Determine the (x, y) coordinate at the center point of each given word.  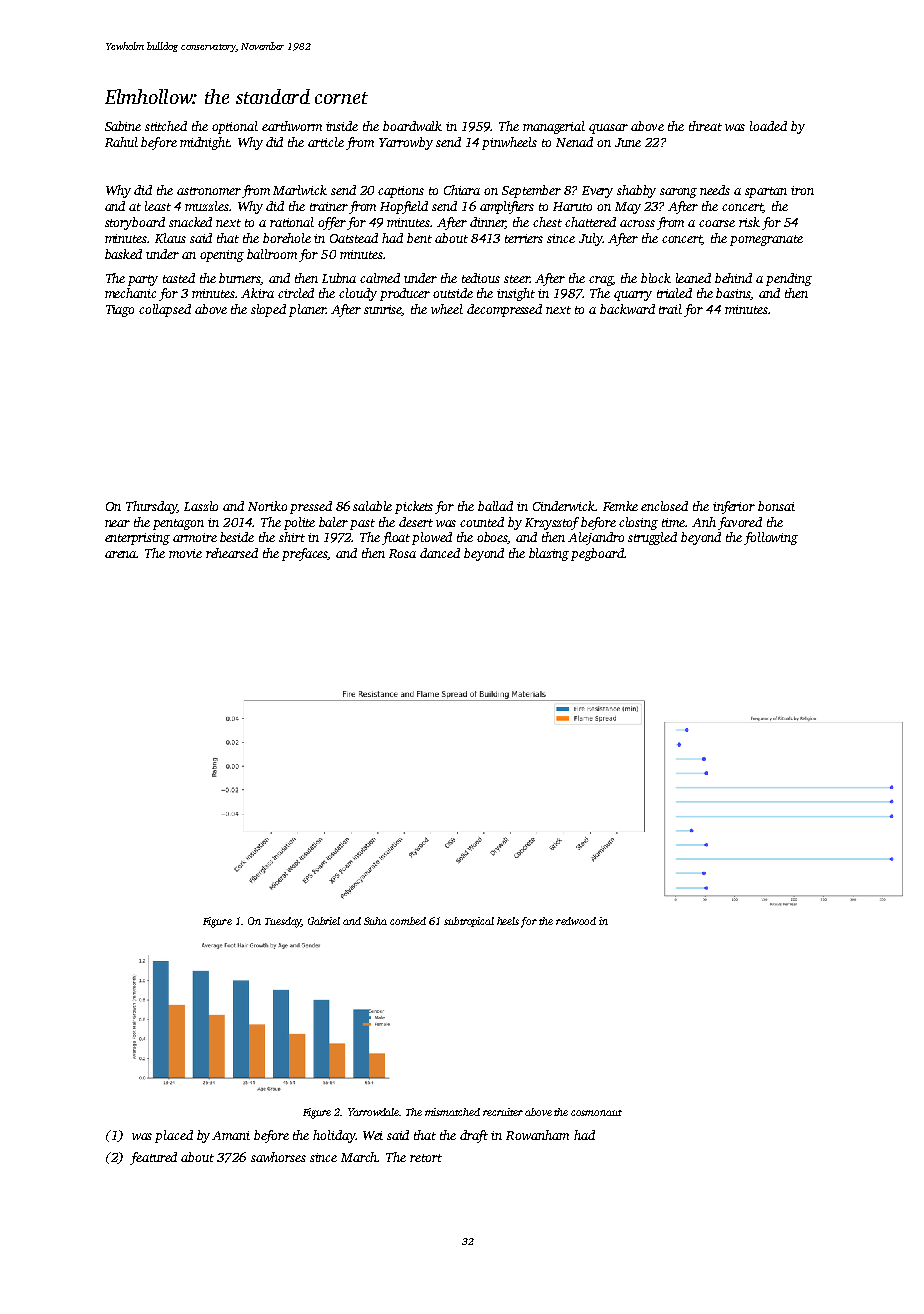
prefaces (305, 554)
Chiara (462, 190)
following (771, 538)
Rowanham (537, 1135)
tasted (179, 278)
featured (153, 1158)
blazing (549, 554)
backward (627, 309)
